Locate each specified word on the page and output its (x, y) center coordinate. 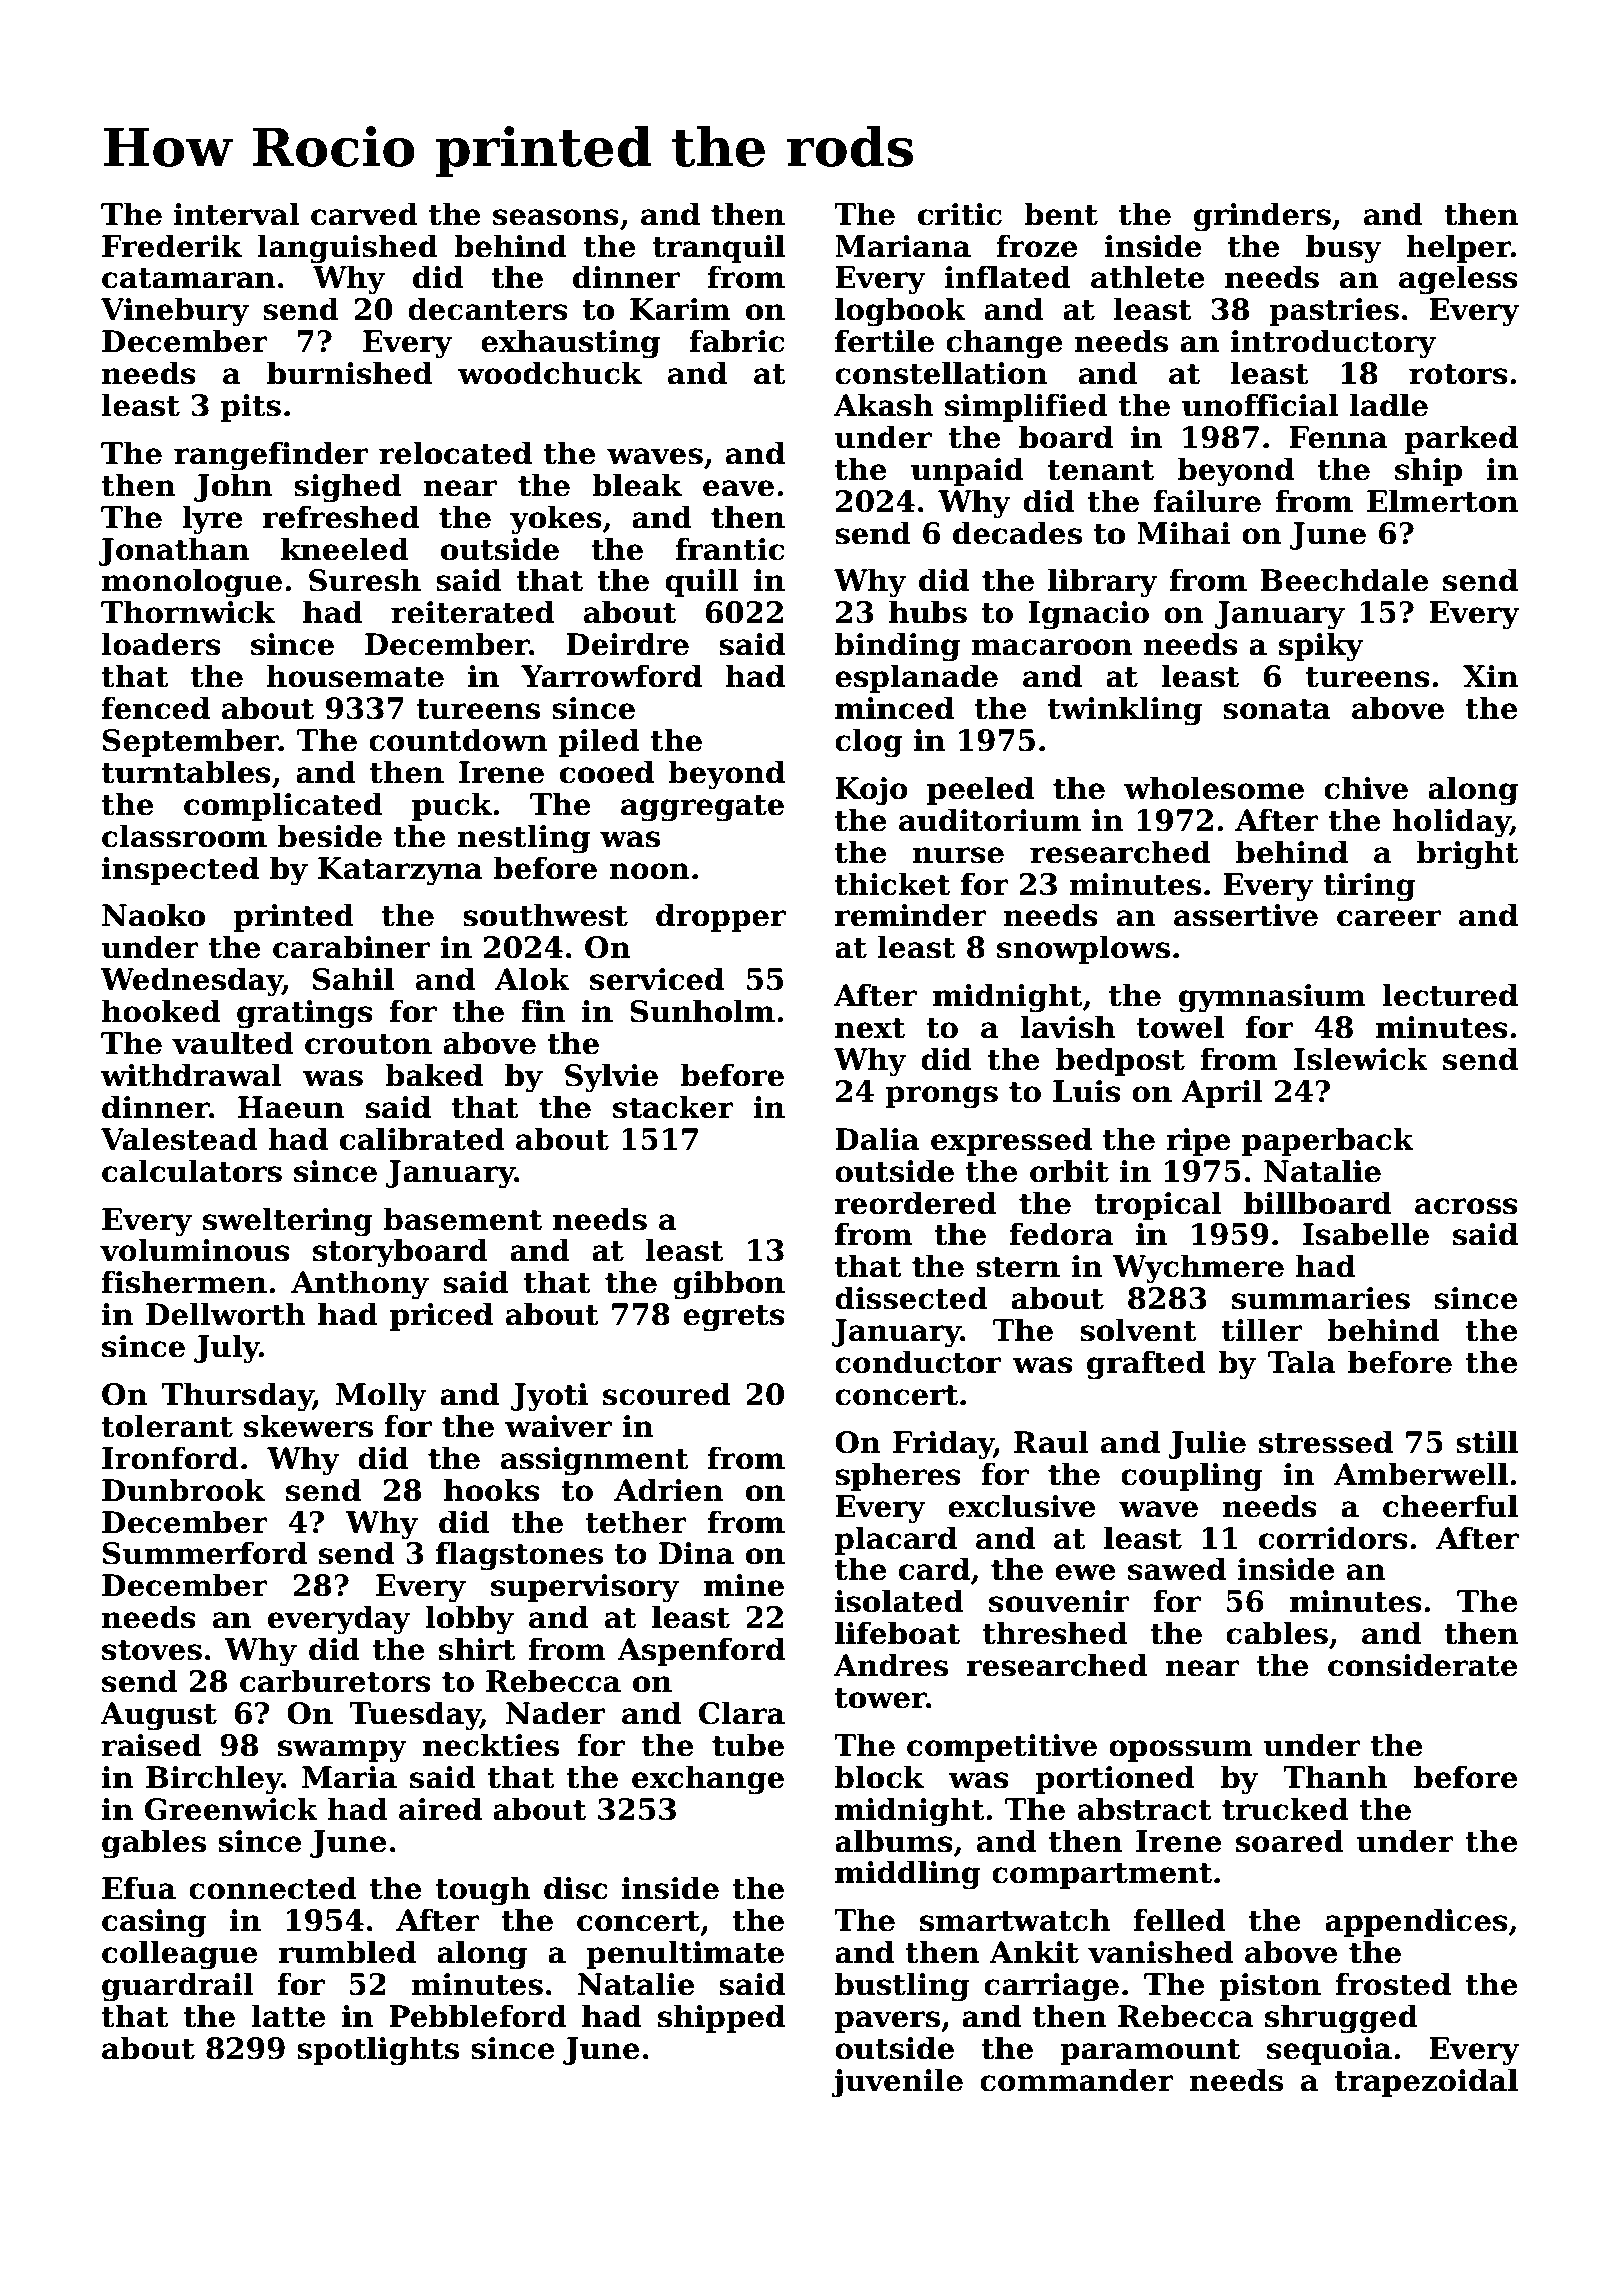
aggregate (702, 808)
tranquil (719, 248)
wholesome (1214, 788)
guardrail (178, 1987)
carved (364, 214)
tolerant (167, 1426)
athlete (1148, 277)
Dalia (877, 1139)
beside (330, 836)
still (1487, 1442)
